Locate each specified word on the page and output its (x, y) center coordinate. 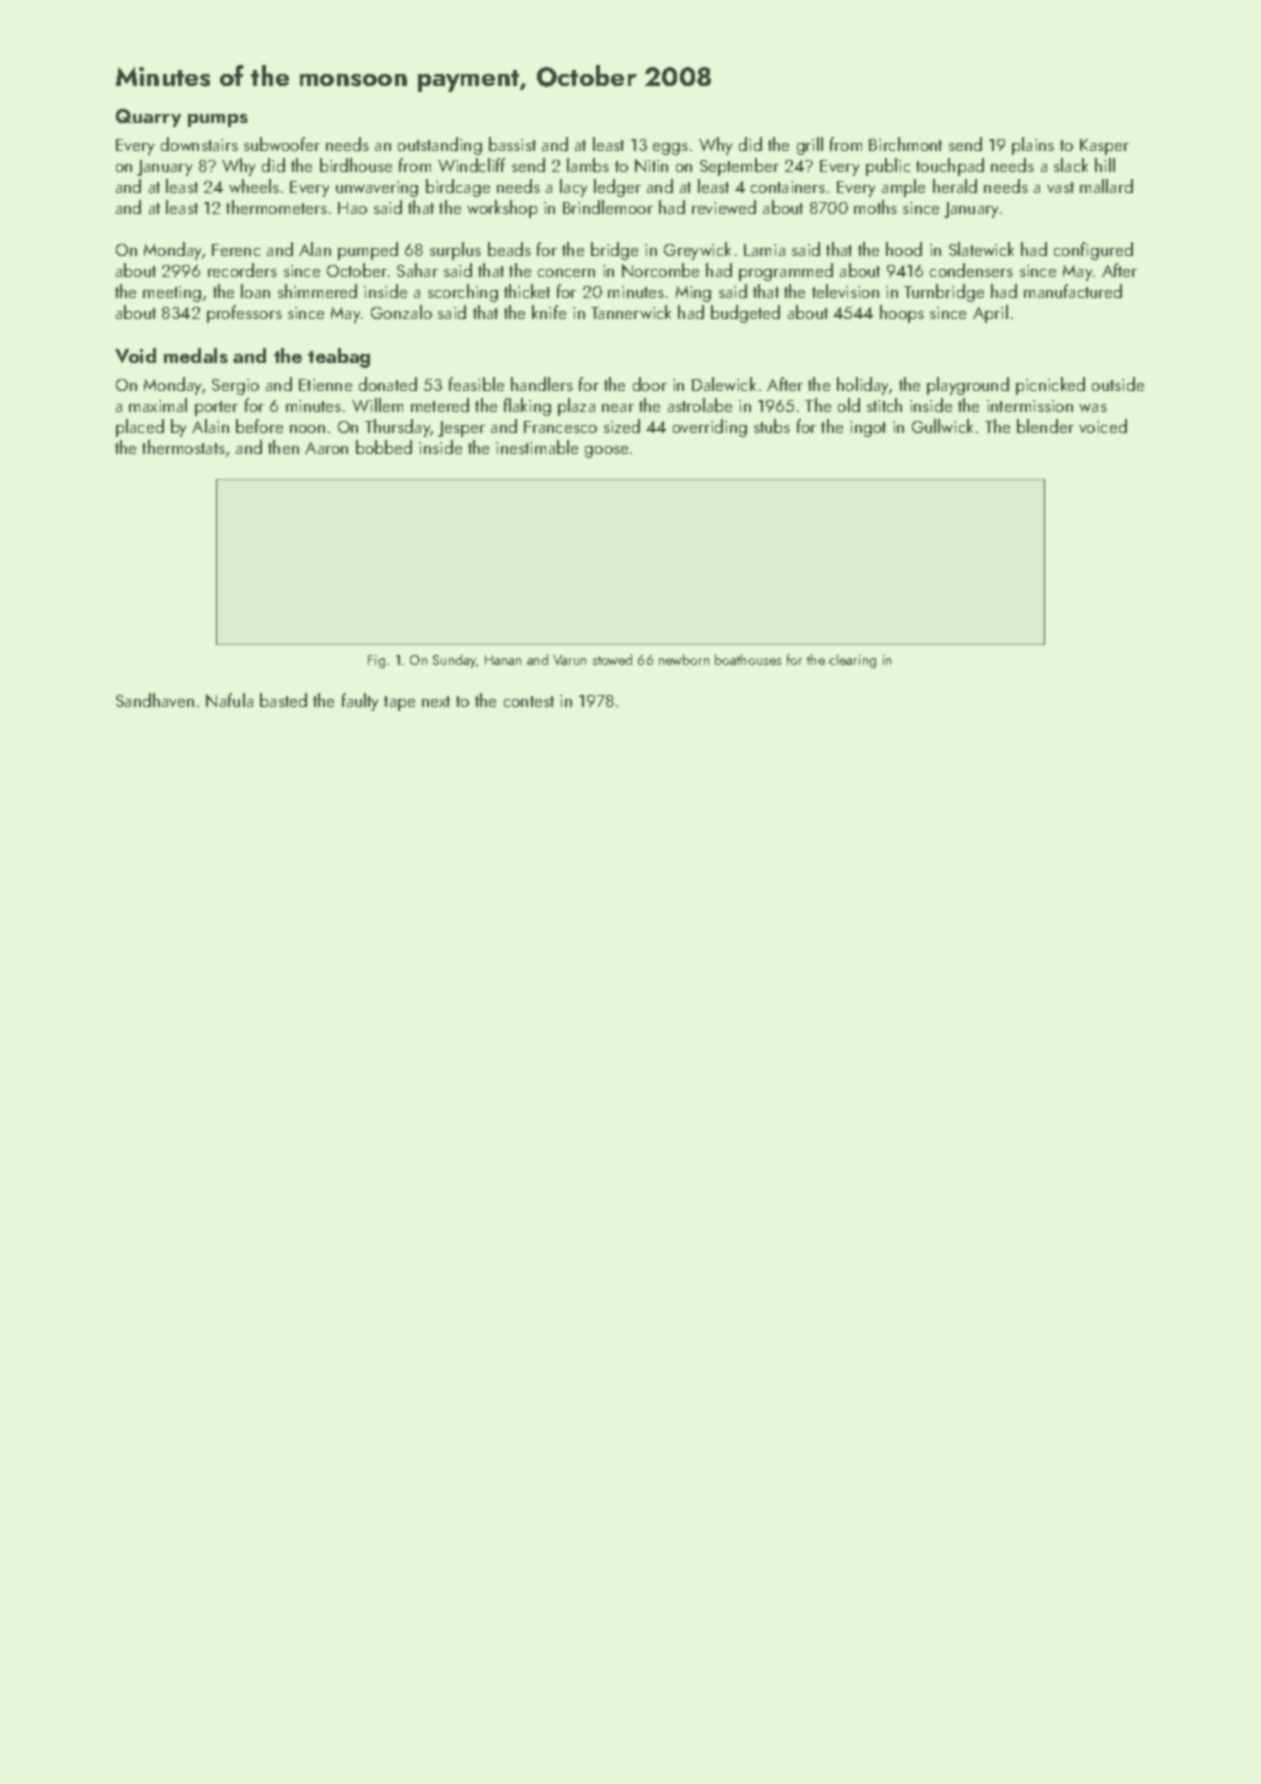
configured (1093, 251)
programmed (786, 272)
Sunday (454, 661)
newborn (684, 659)
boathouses (748, 659)
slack (1071, 165)
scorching (463, 293)
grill (810, 146)
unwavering (377, 189)
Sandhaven (155, 700)
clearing (852, 661)
